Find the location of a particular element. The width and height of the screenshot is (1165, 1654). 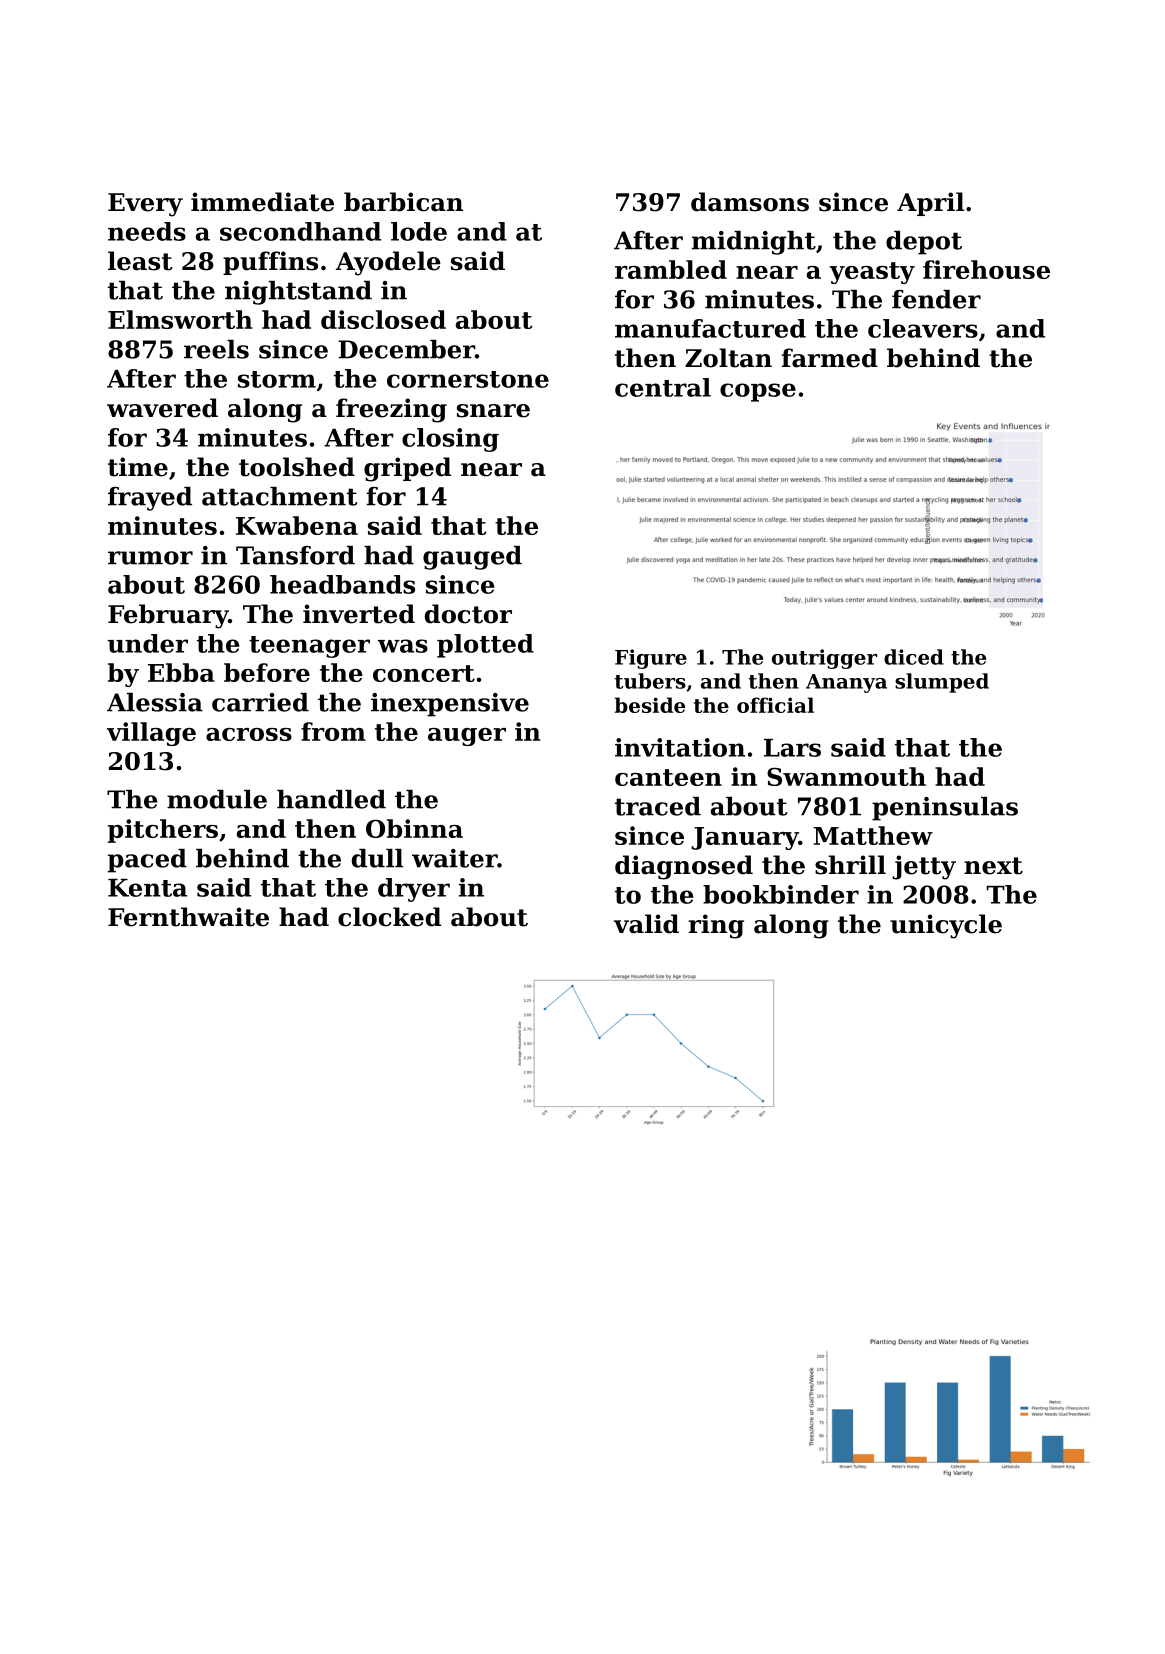

manufactured is located at coordinates (710, 328).
